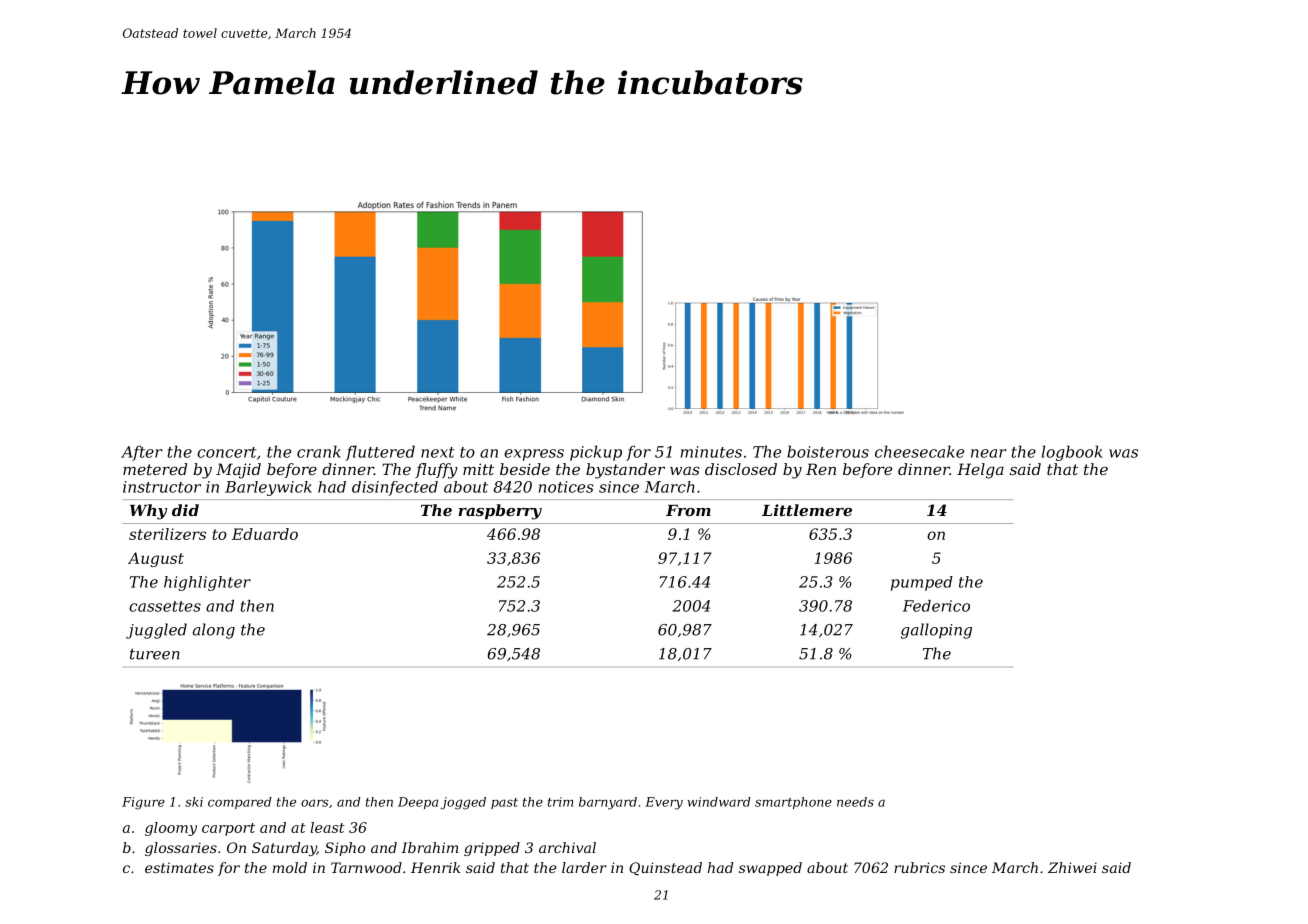 Image resolution: width=1308 pixels, height=924 pixels. What do you see at coordinates (922, 583) in the image?
I see `pumped` at bounding box center [922, 583].
